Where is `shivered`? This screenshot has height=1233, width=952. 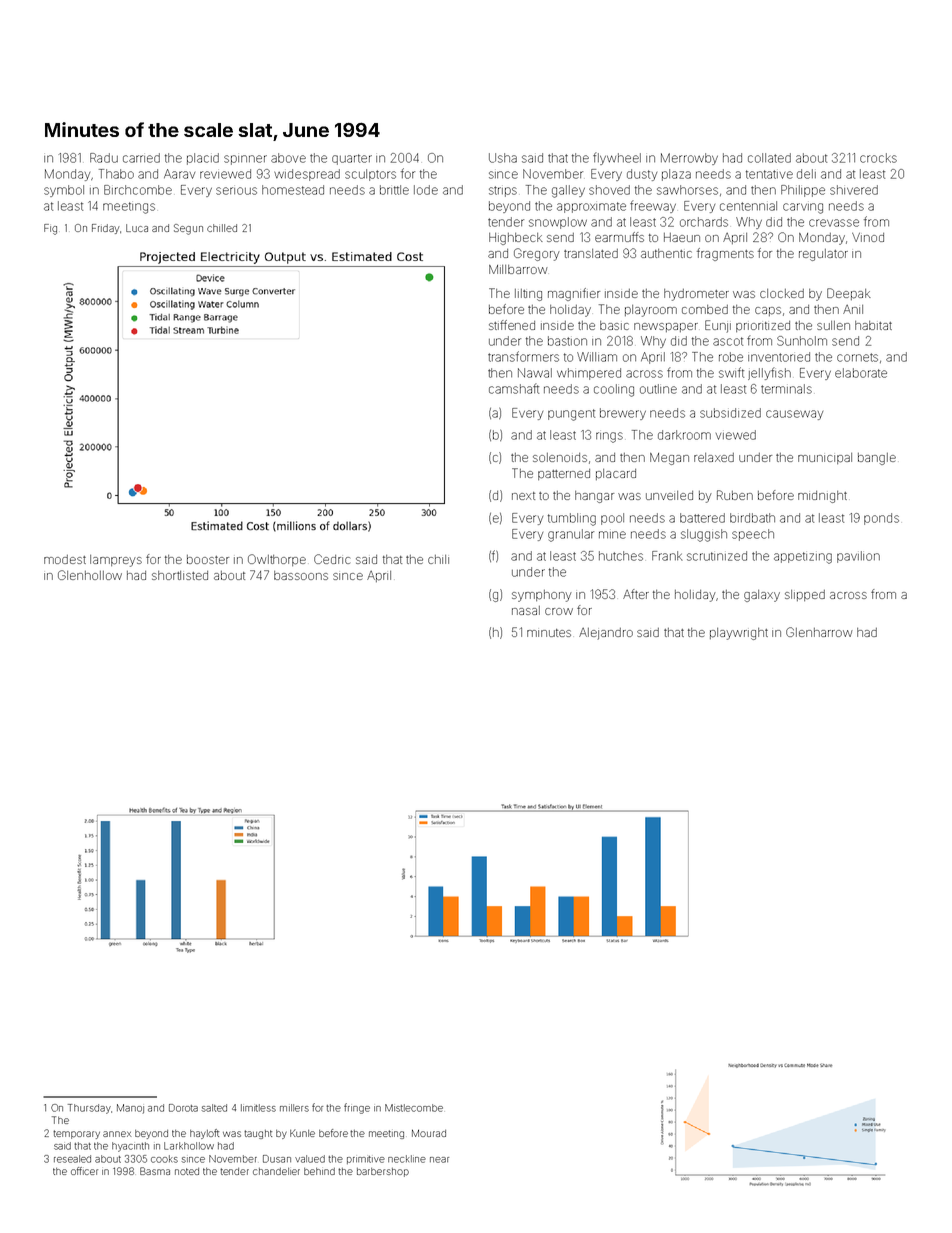
shivered is located at coordinates (854, 190).
